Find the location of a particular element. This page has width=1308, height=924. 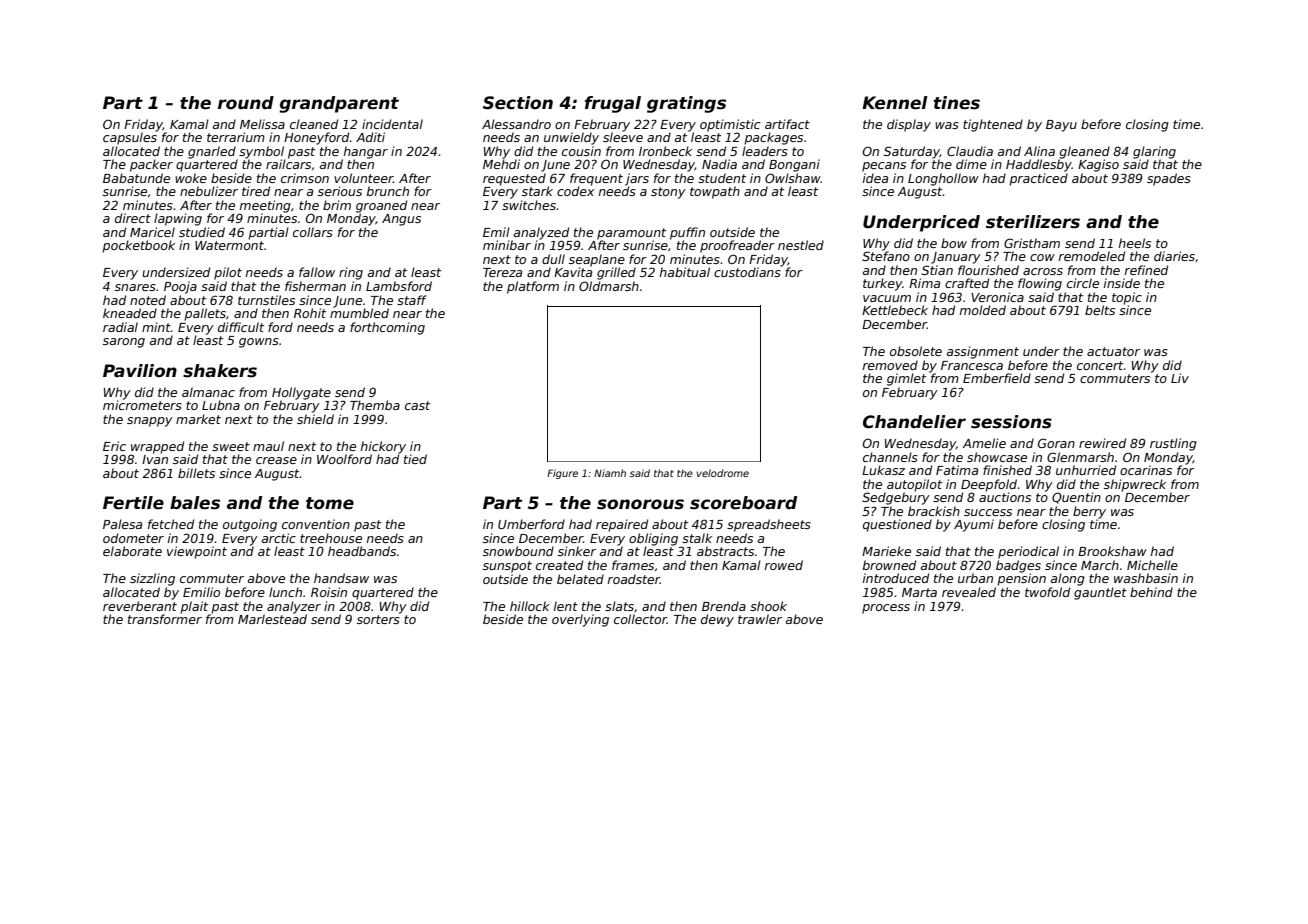

shipwreck is located at coordinates (1135, 485).
